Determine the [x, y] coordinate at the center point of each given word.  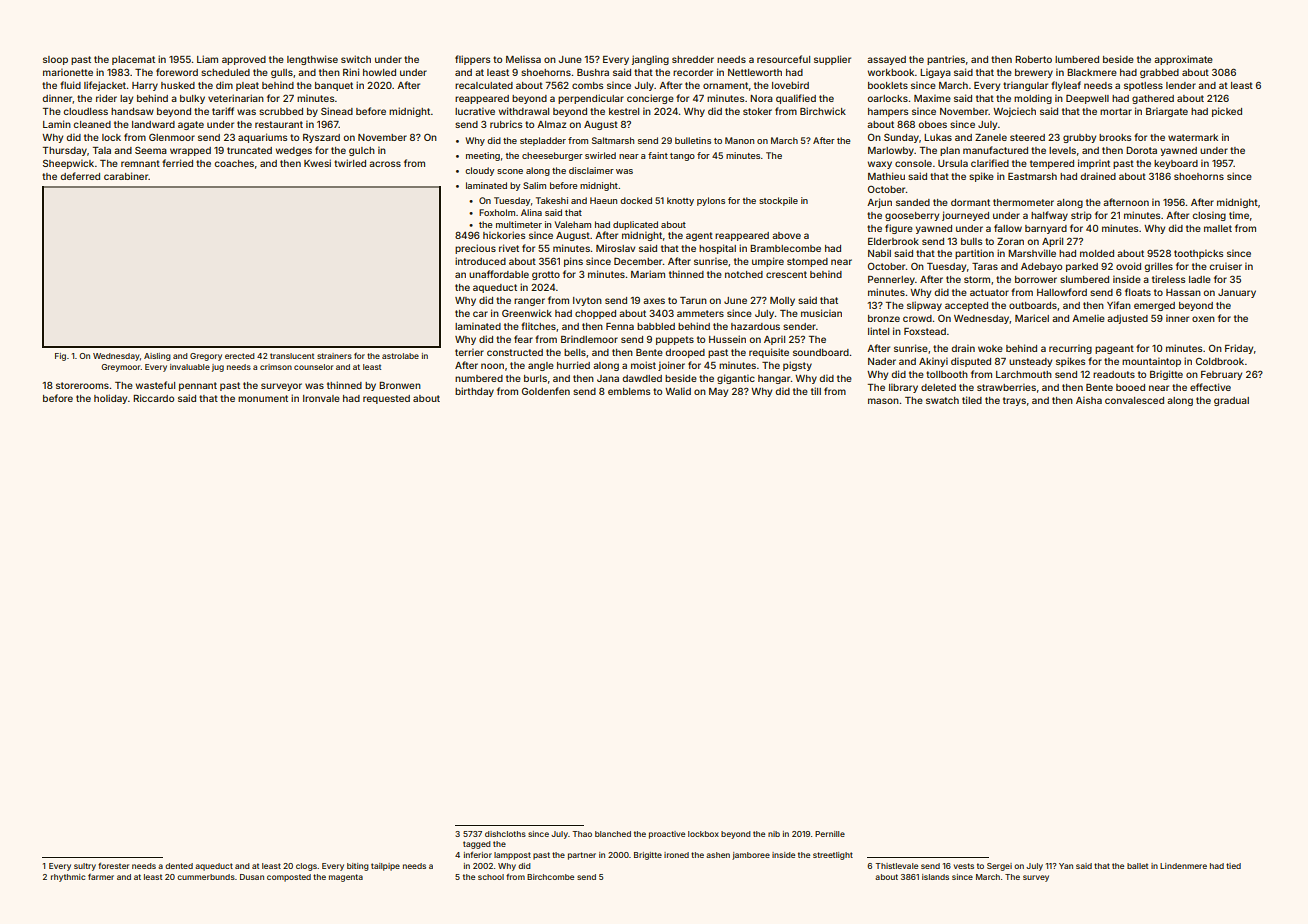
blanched [613, 834]
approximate [1183, 60]
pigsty [797, 366]
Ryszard [321, 138]
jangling [650, 60]
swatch [942, 400]
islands [935, 877]
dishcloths [505, 834]
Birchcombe [550, 877]
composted [289, 878]
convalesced [1134, 400]
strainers [334, 356]
